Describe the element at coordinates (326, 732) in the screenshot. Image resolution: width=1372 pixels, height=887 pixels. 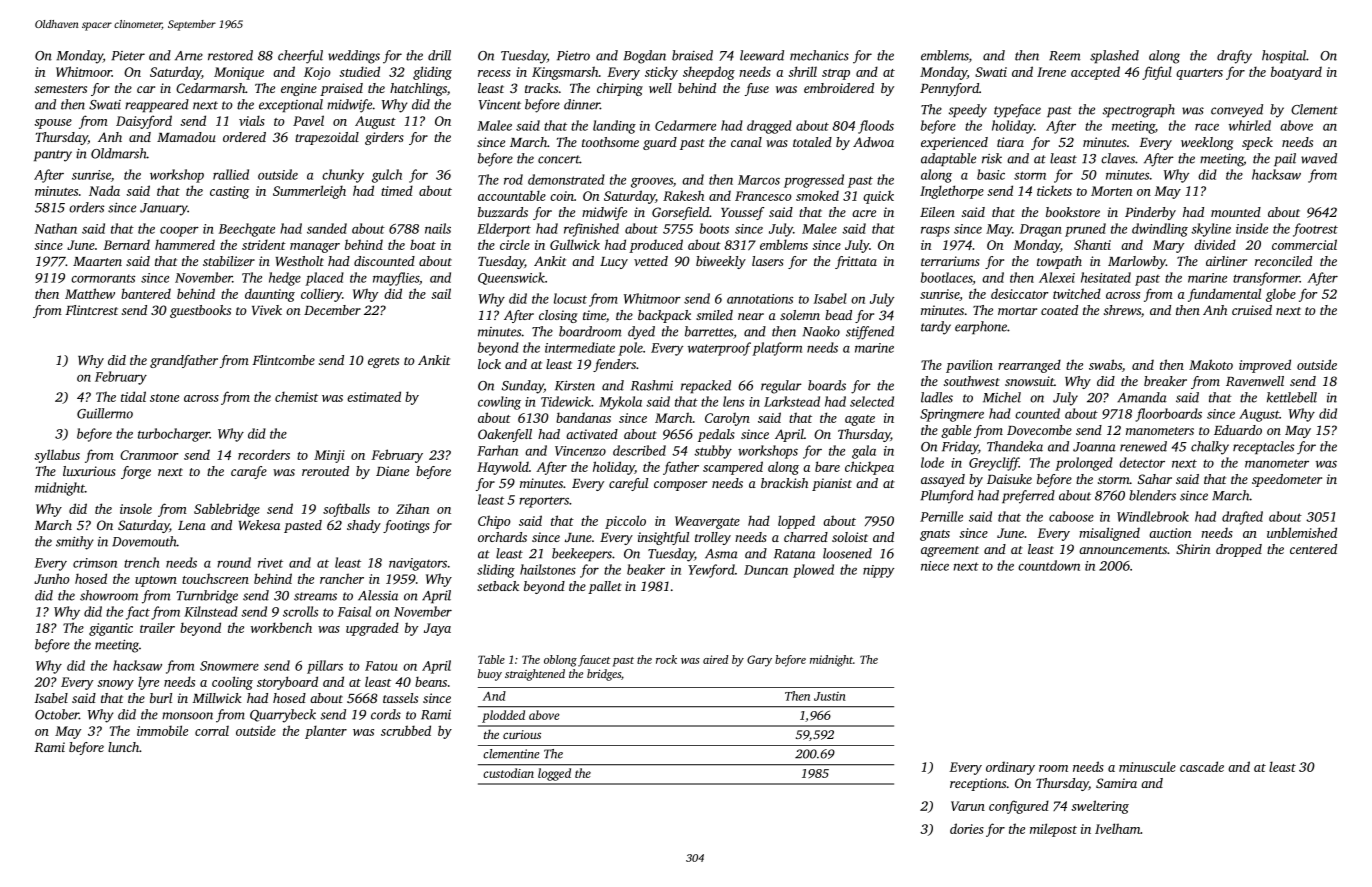
I see `planter` at that location.
